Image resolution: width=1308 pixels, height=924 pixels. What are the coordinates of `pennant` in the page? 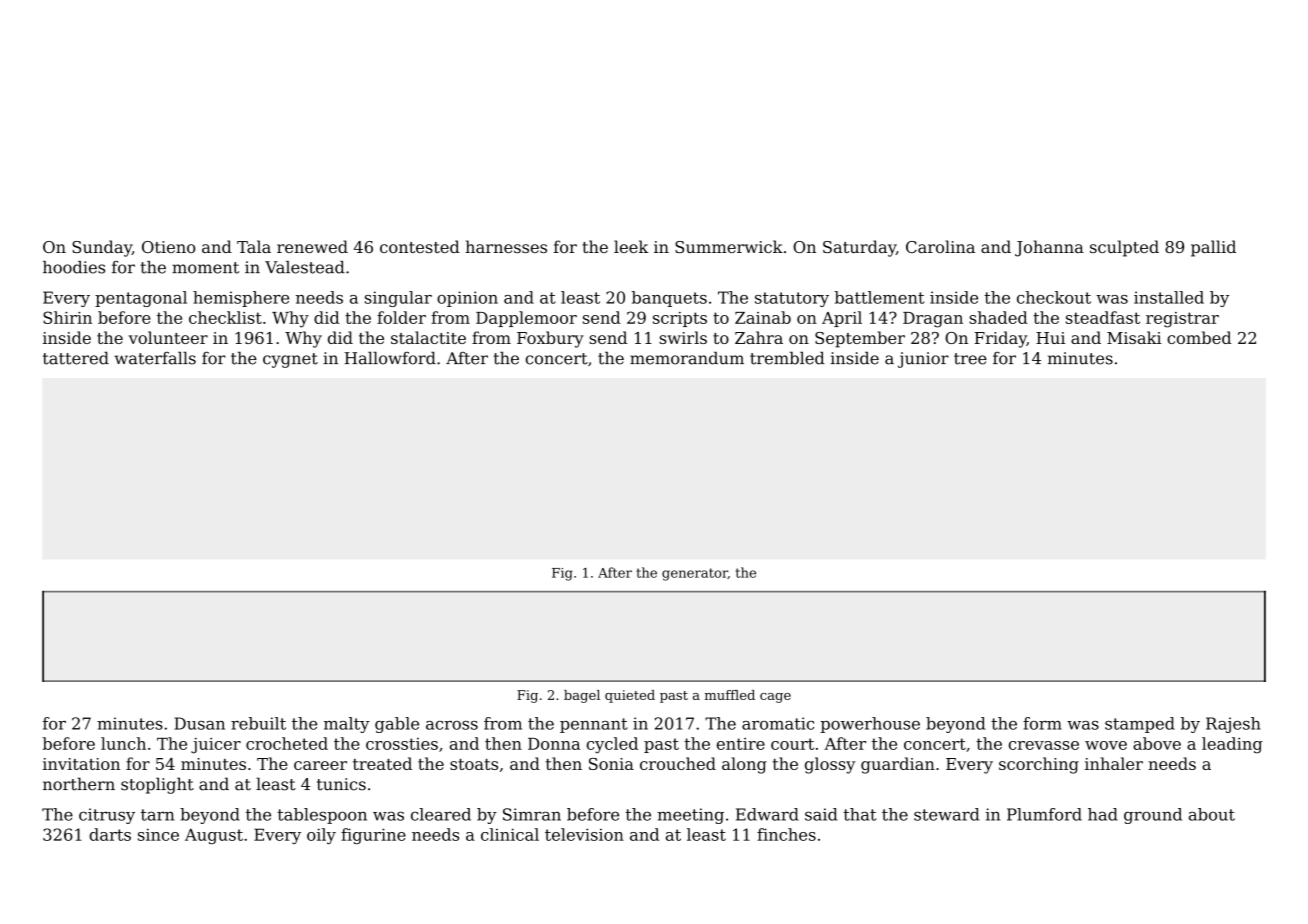 It's located at (593, 725).
